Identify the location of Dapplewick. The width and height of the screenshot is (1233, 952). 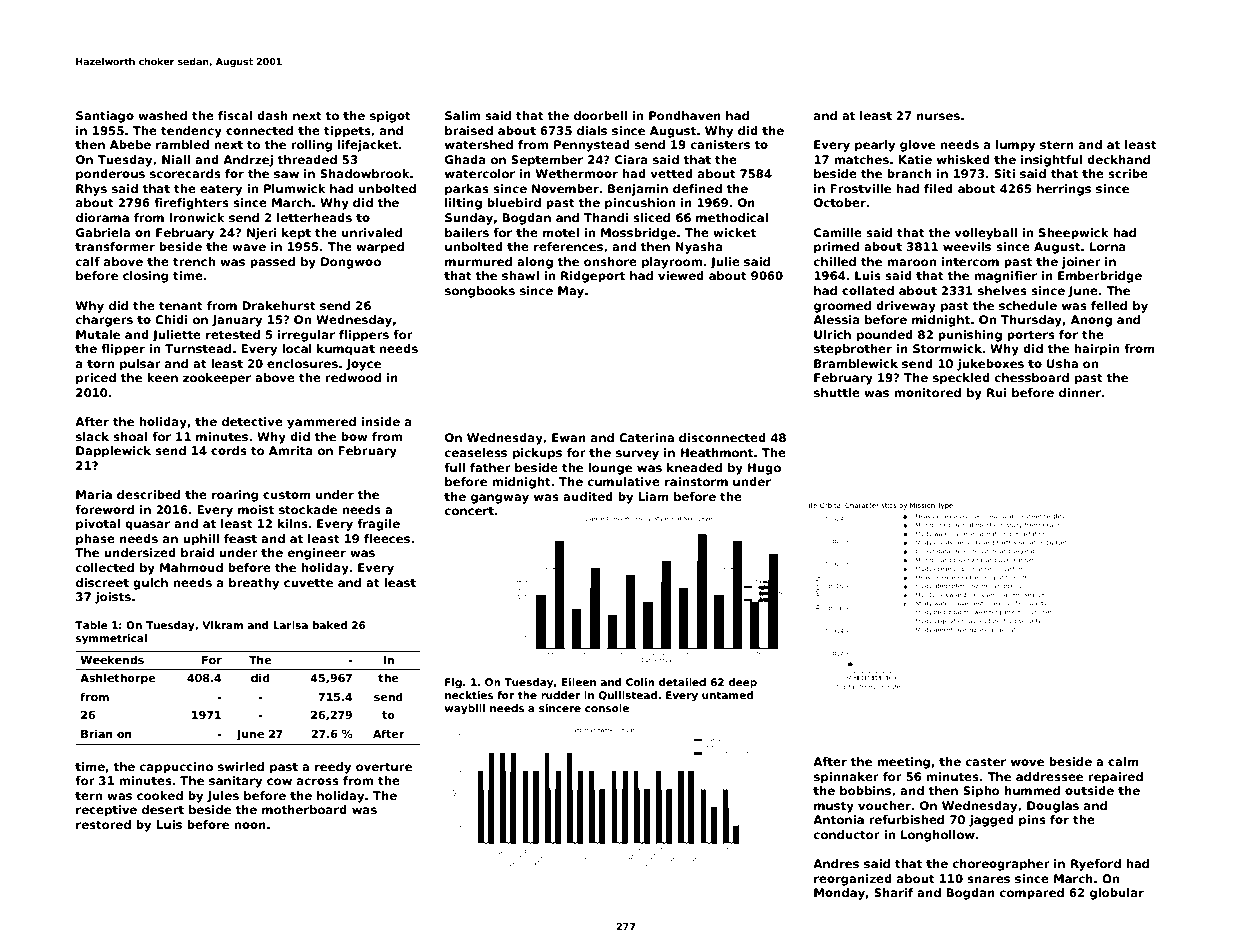
(113, 452).
